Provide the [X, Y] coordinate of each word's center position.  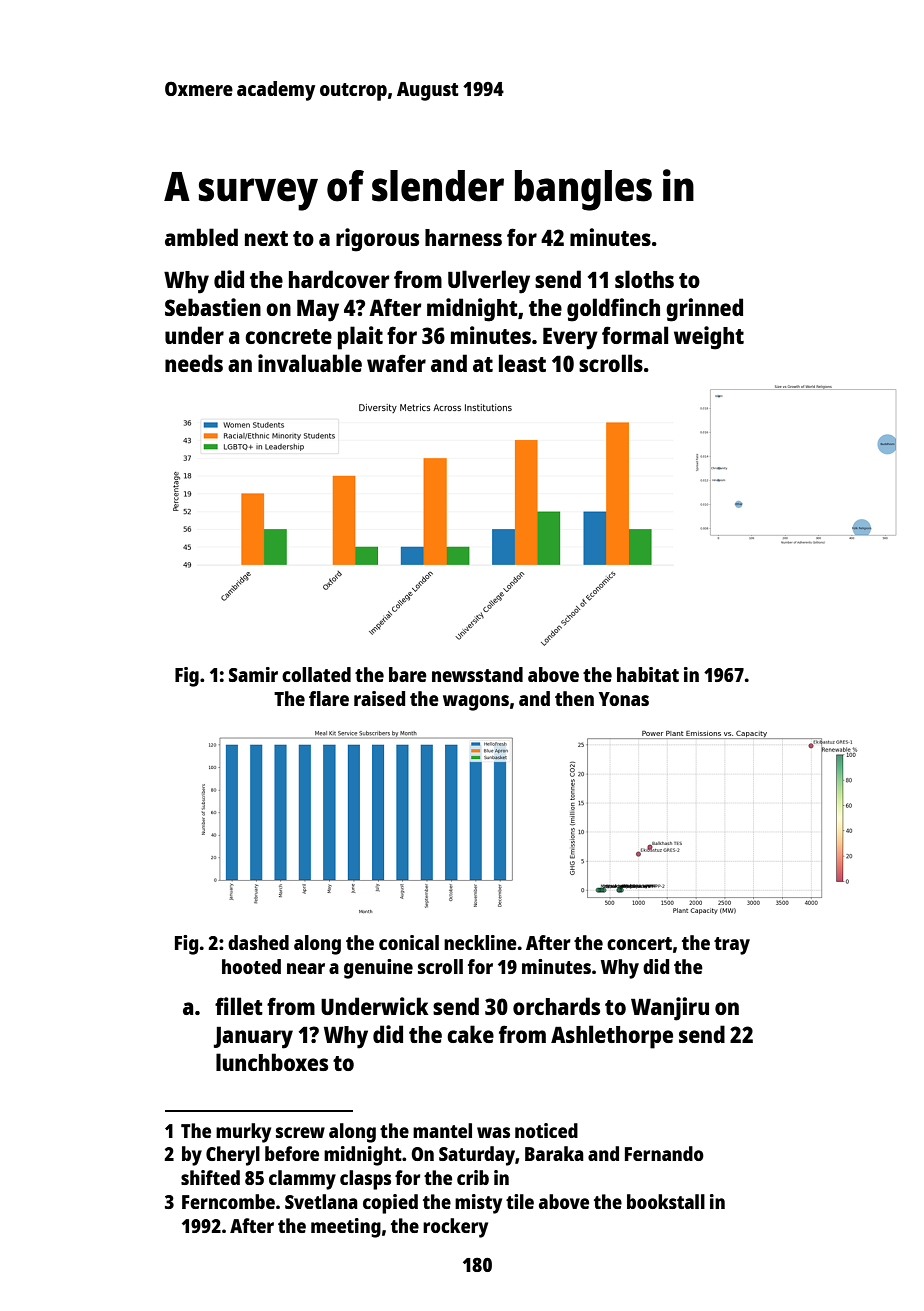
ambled [201, 237]
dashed [258, 942]
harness [463, 237]
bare [408, 674]
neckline [480, 942]
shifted [210, 1177]
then [574, 698]
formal [635, 335]
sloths [644, 279]
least [522, 363]
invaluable [310, 363]
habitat [648, 674]
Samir [253, 674]
